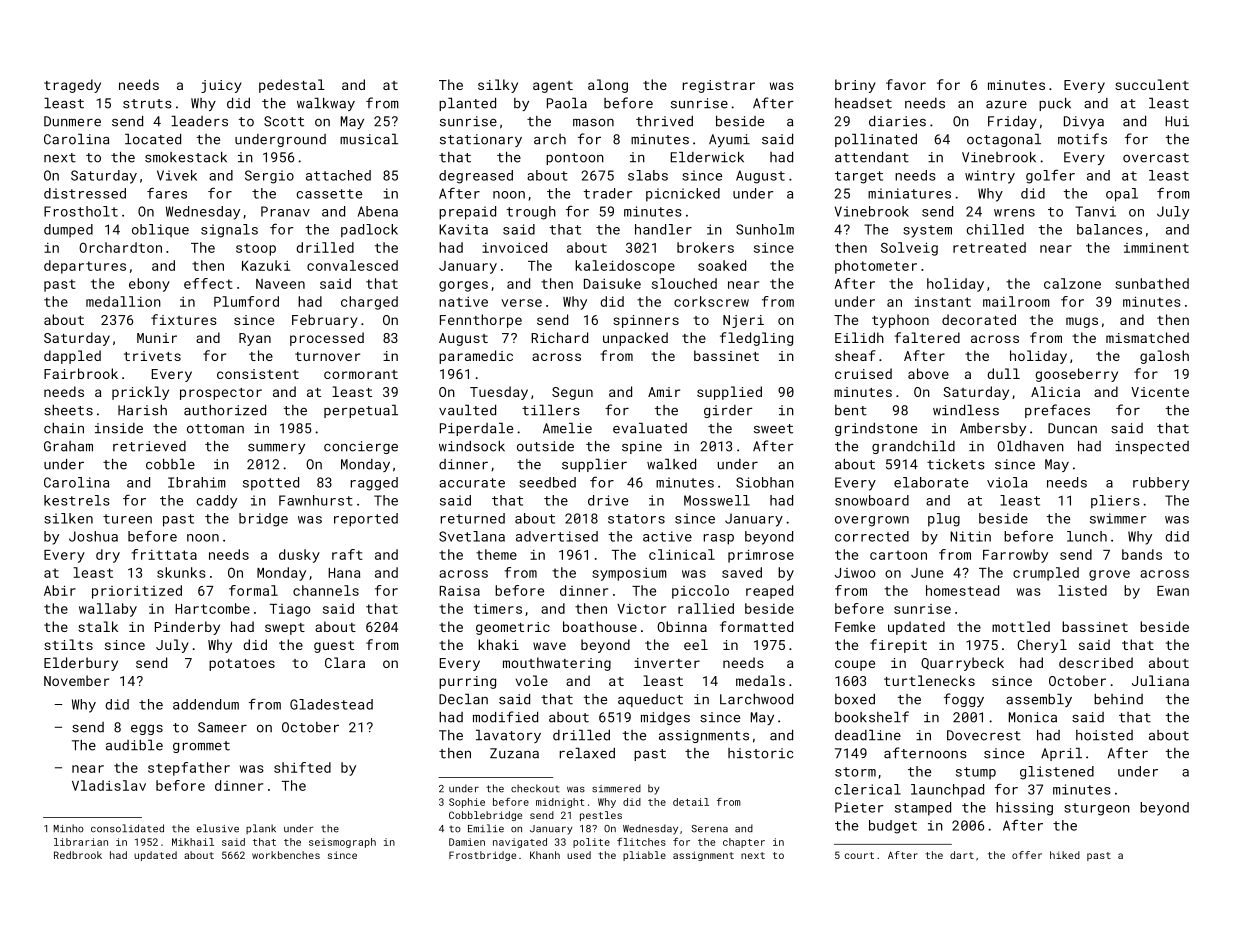 Image resolution: width=1233 pixels, height=952 pixels. Describe the element at coordinates (719, 86) in the document. I see `registrar` at that location.
